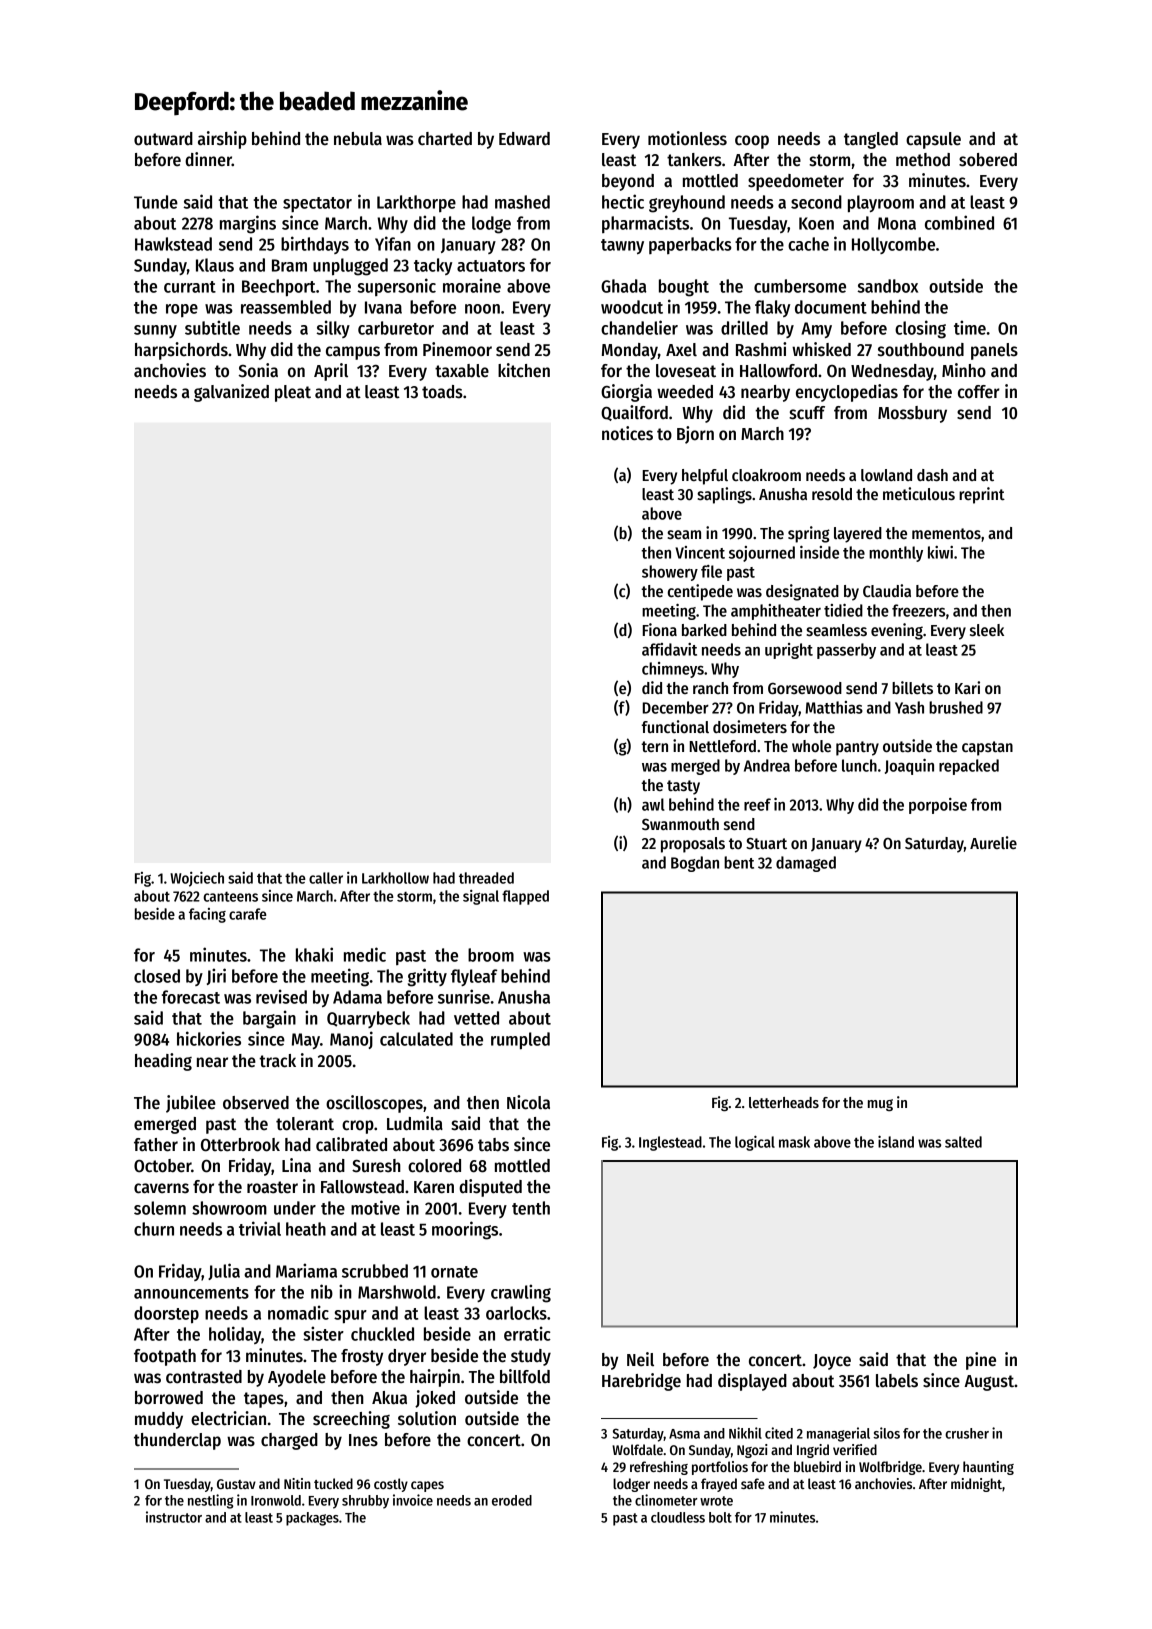  What do you see at coordinates (987, 748) in the screenshot?
I see `capstan` at bounding box center [987, 748].
